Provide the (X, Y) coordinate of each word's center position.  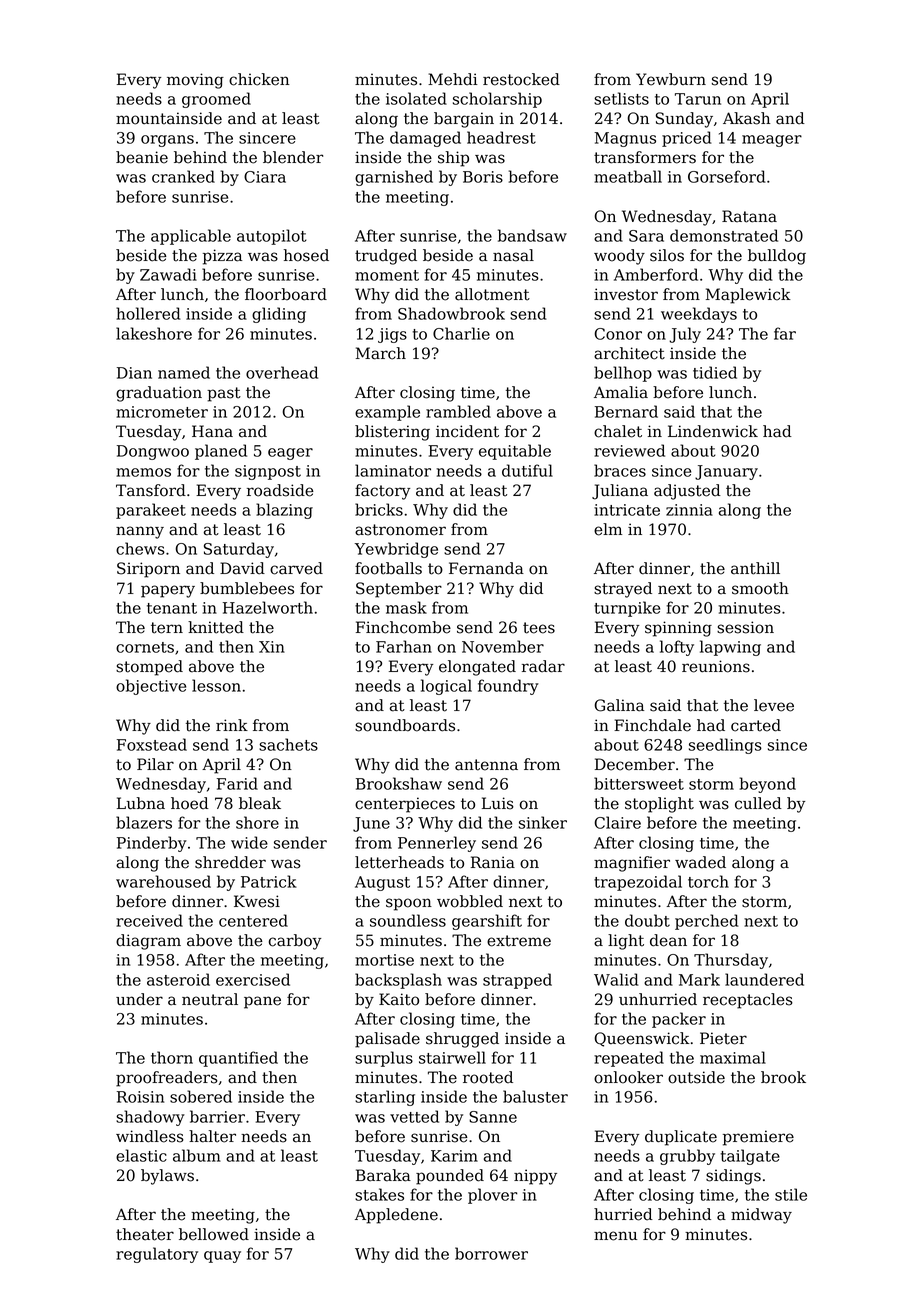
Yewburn (671, 79)
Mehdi (453, 79)
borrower (491, 1253)
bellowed (214, 1234)
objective (151, 687)
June (371, 824)
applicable (191, 237)
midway (761, 1216)
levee (774, 705)
